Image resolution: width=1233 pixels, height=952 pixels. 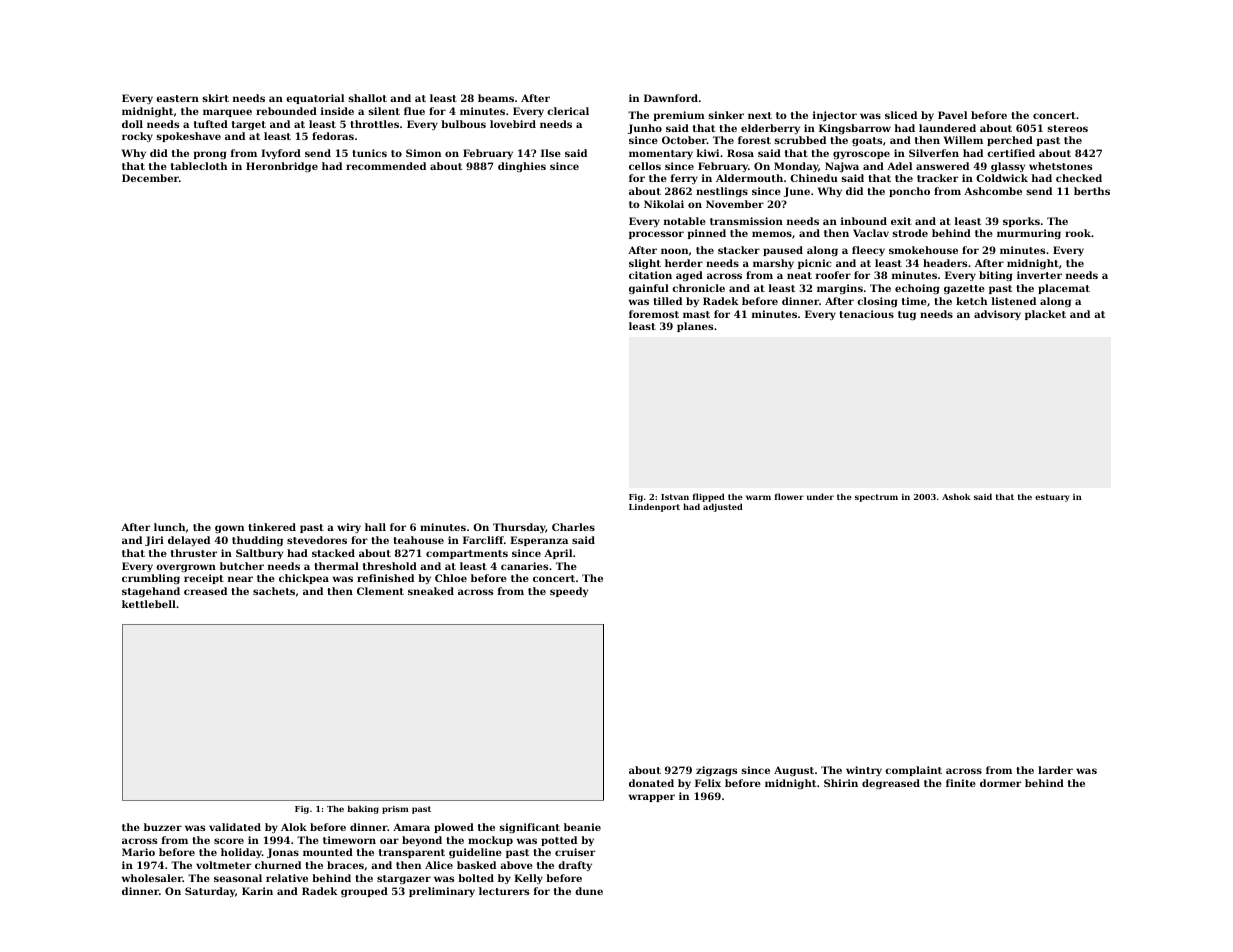 What do you see at coordinates (169, 527) in the screenshot?
I see `lunch` at bounding box center [169, 527].
